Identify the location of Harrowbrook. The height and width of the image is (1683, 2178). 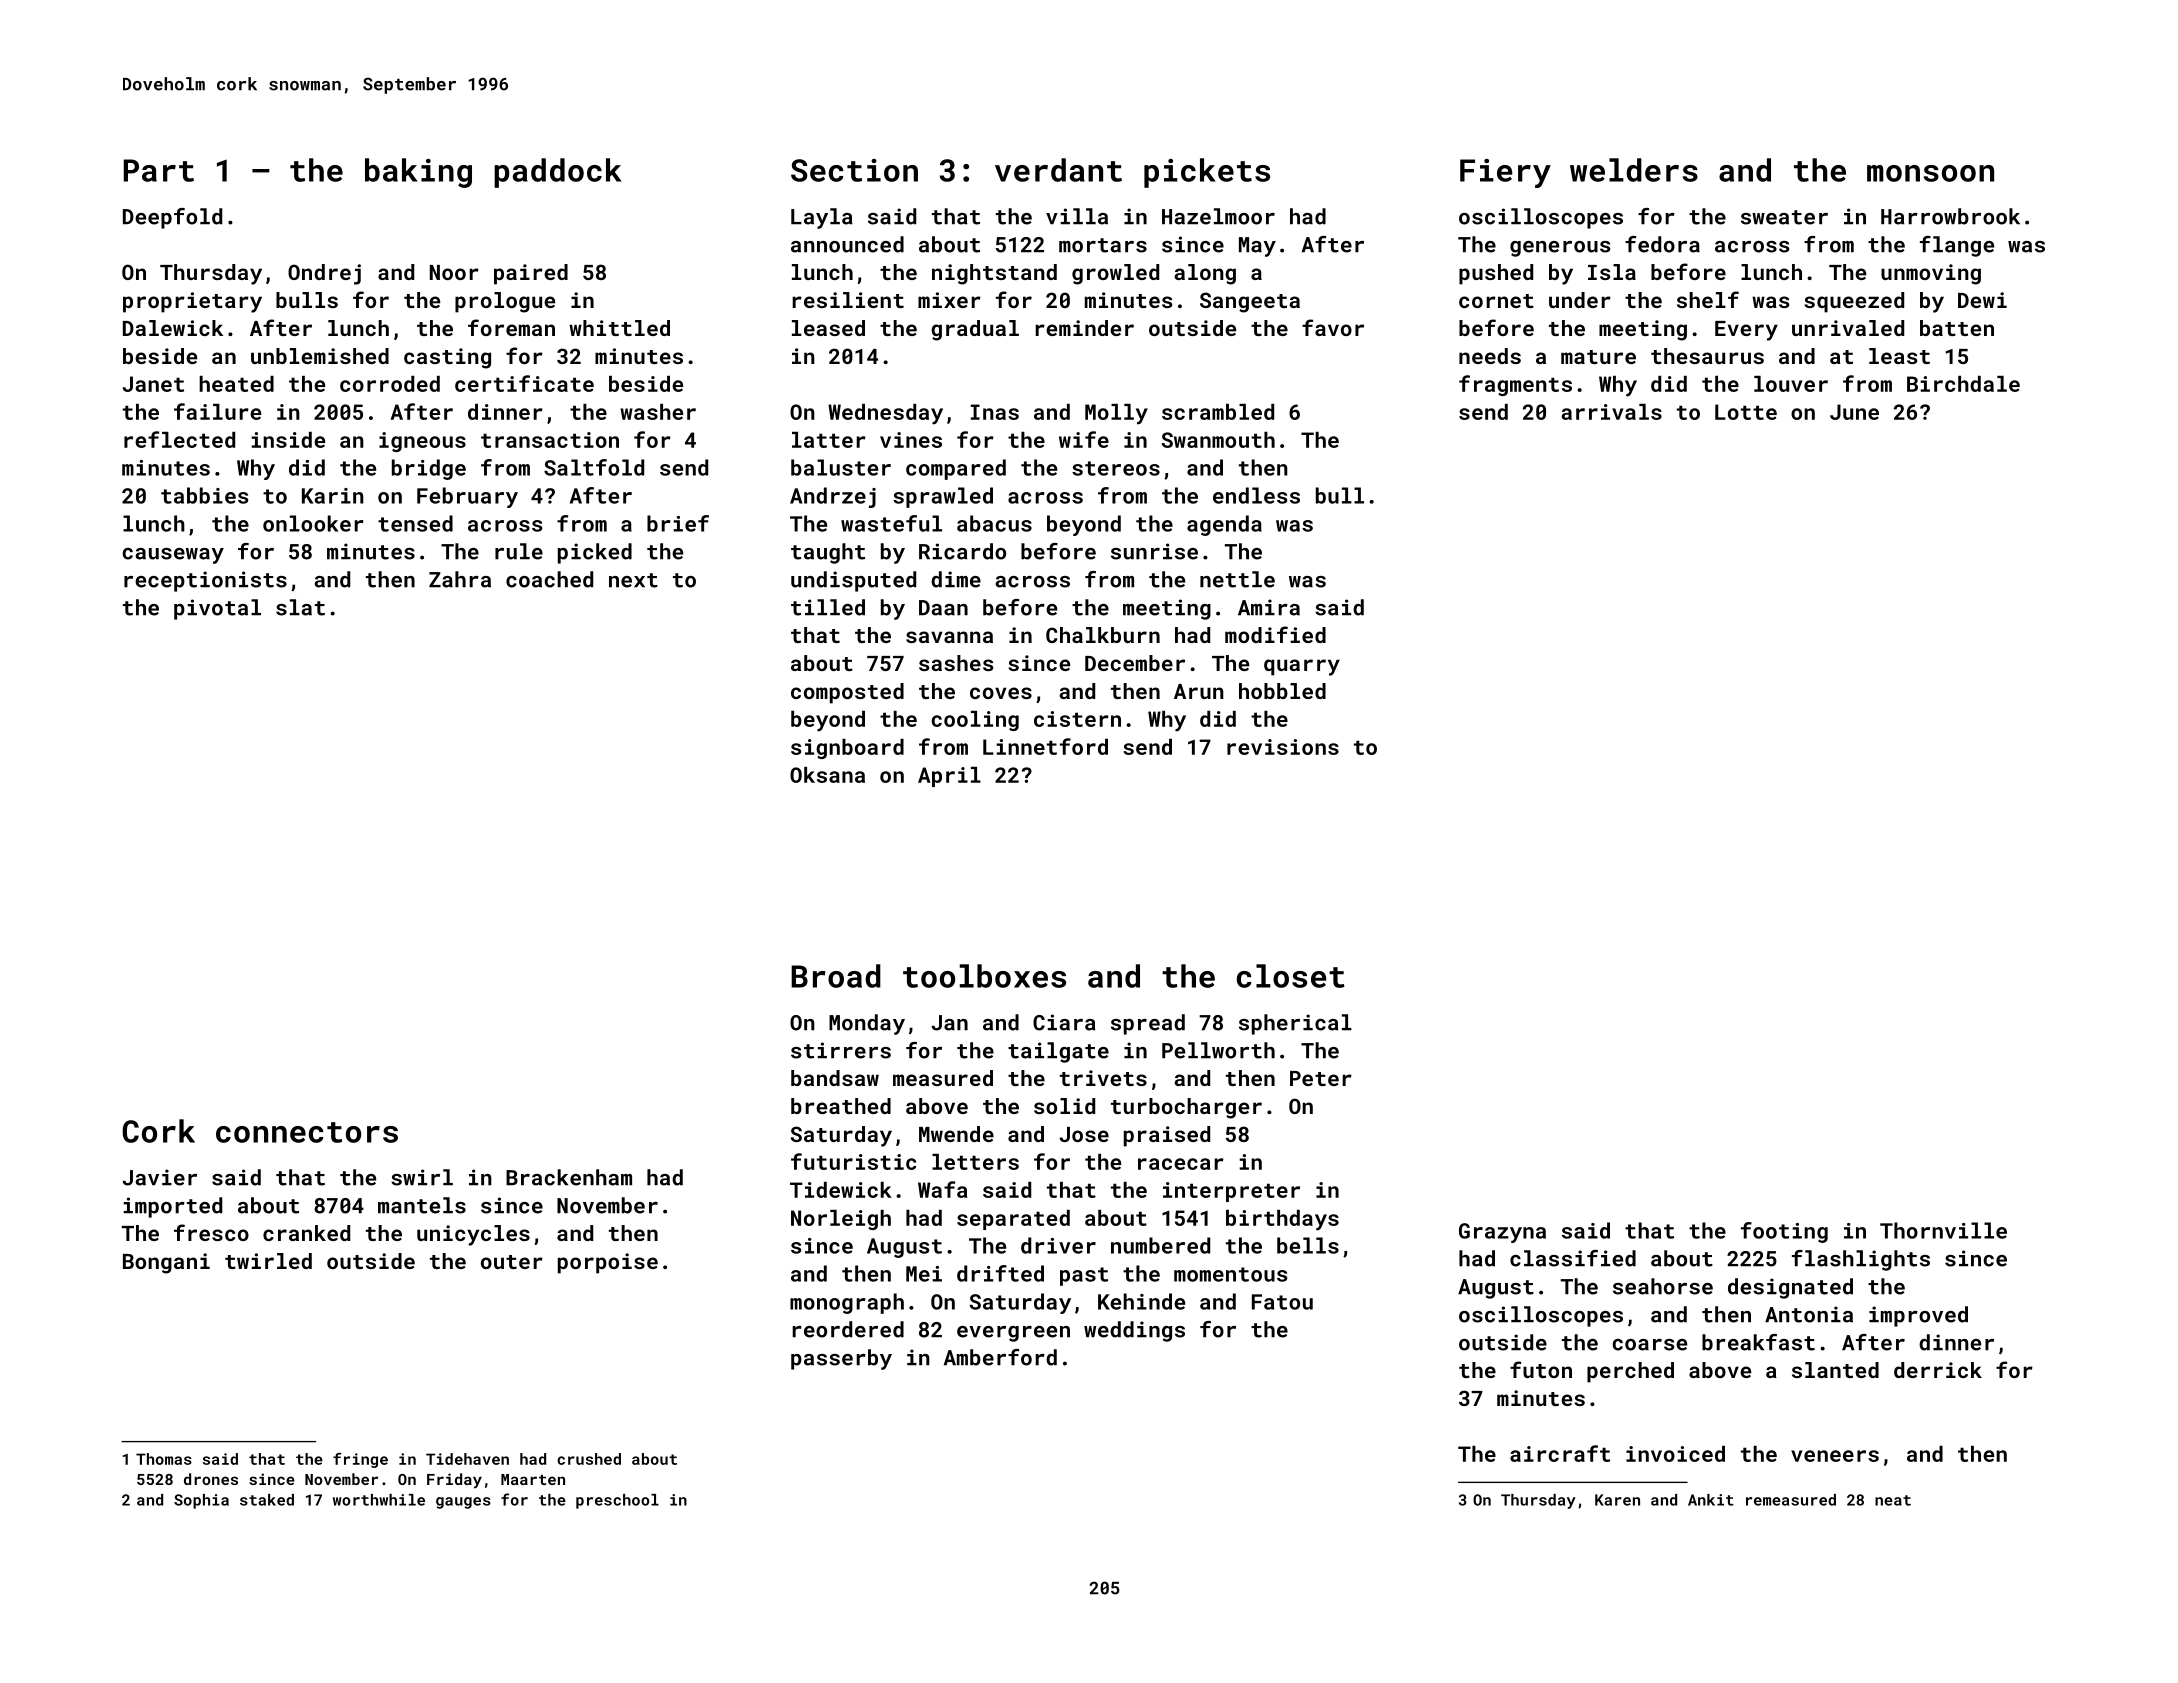
(1950, 216).
